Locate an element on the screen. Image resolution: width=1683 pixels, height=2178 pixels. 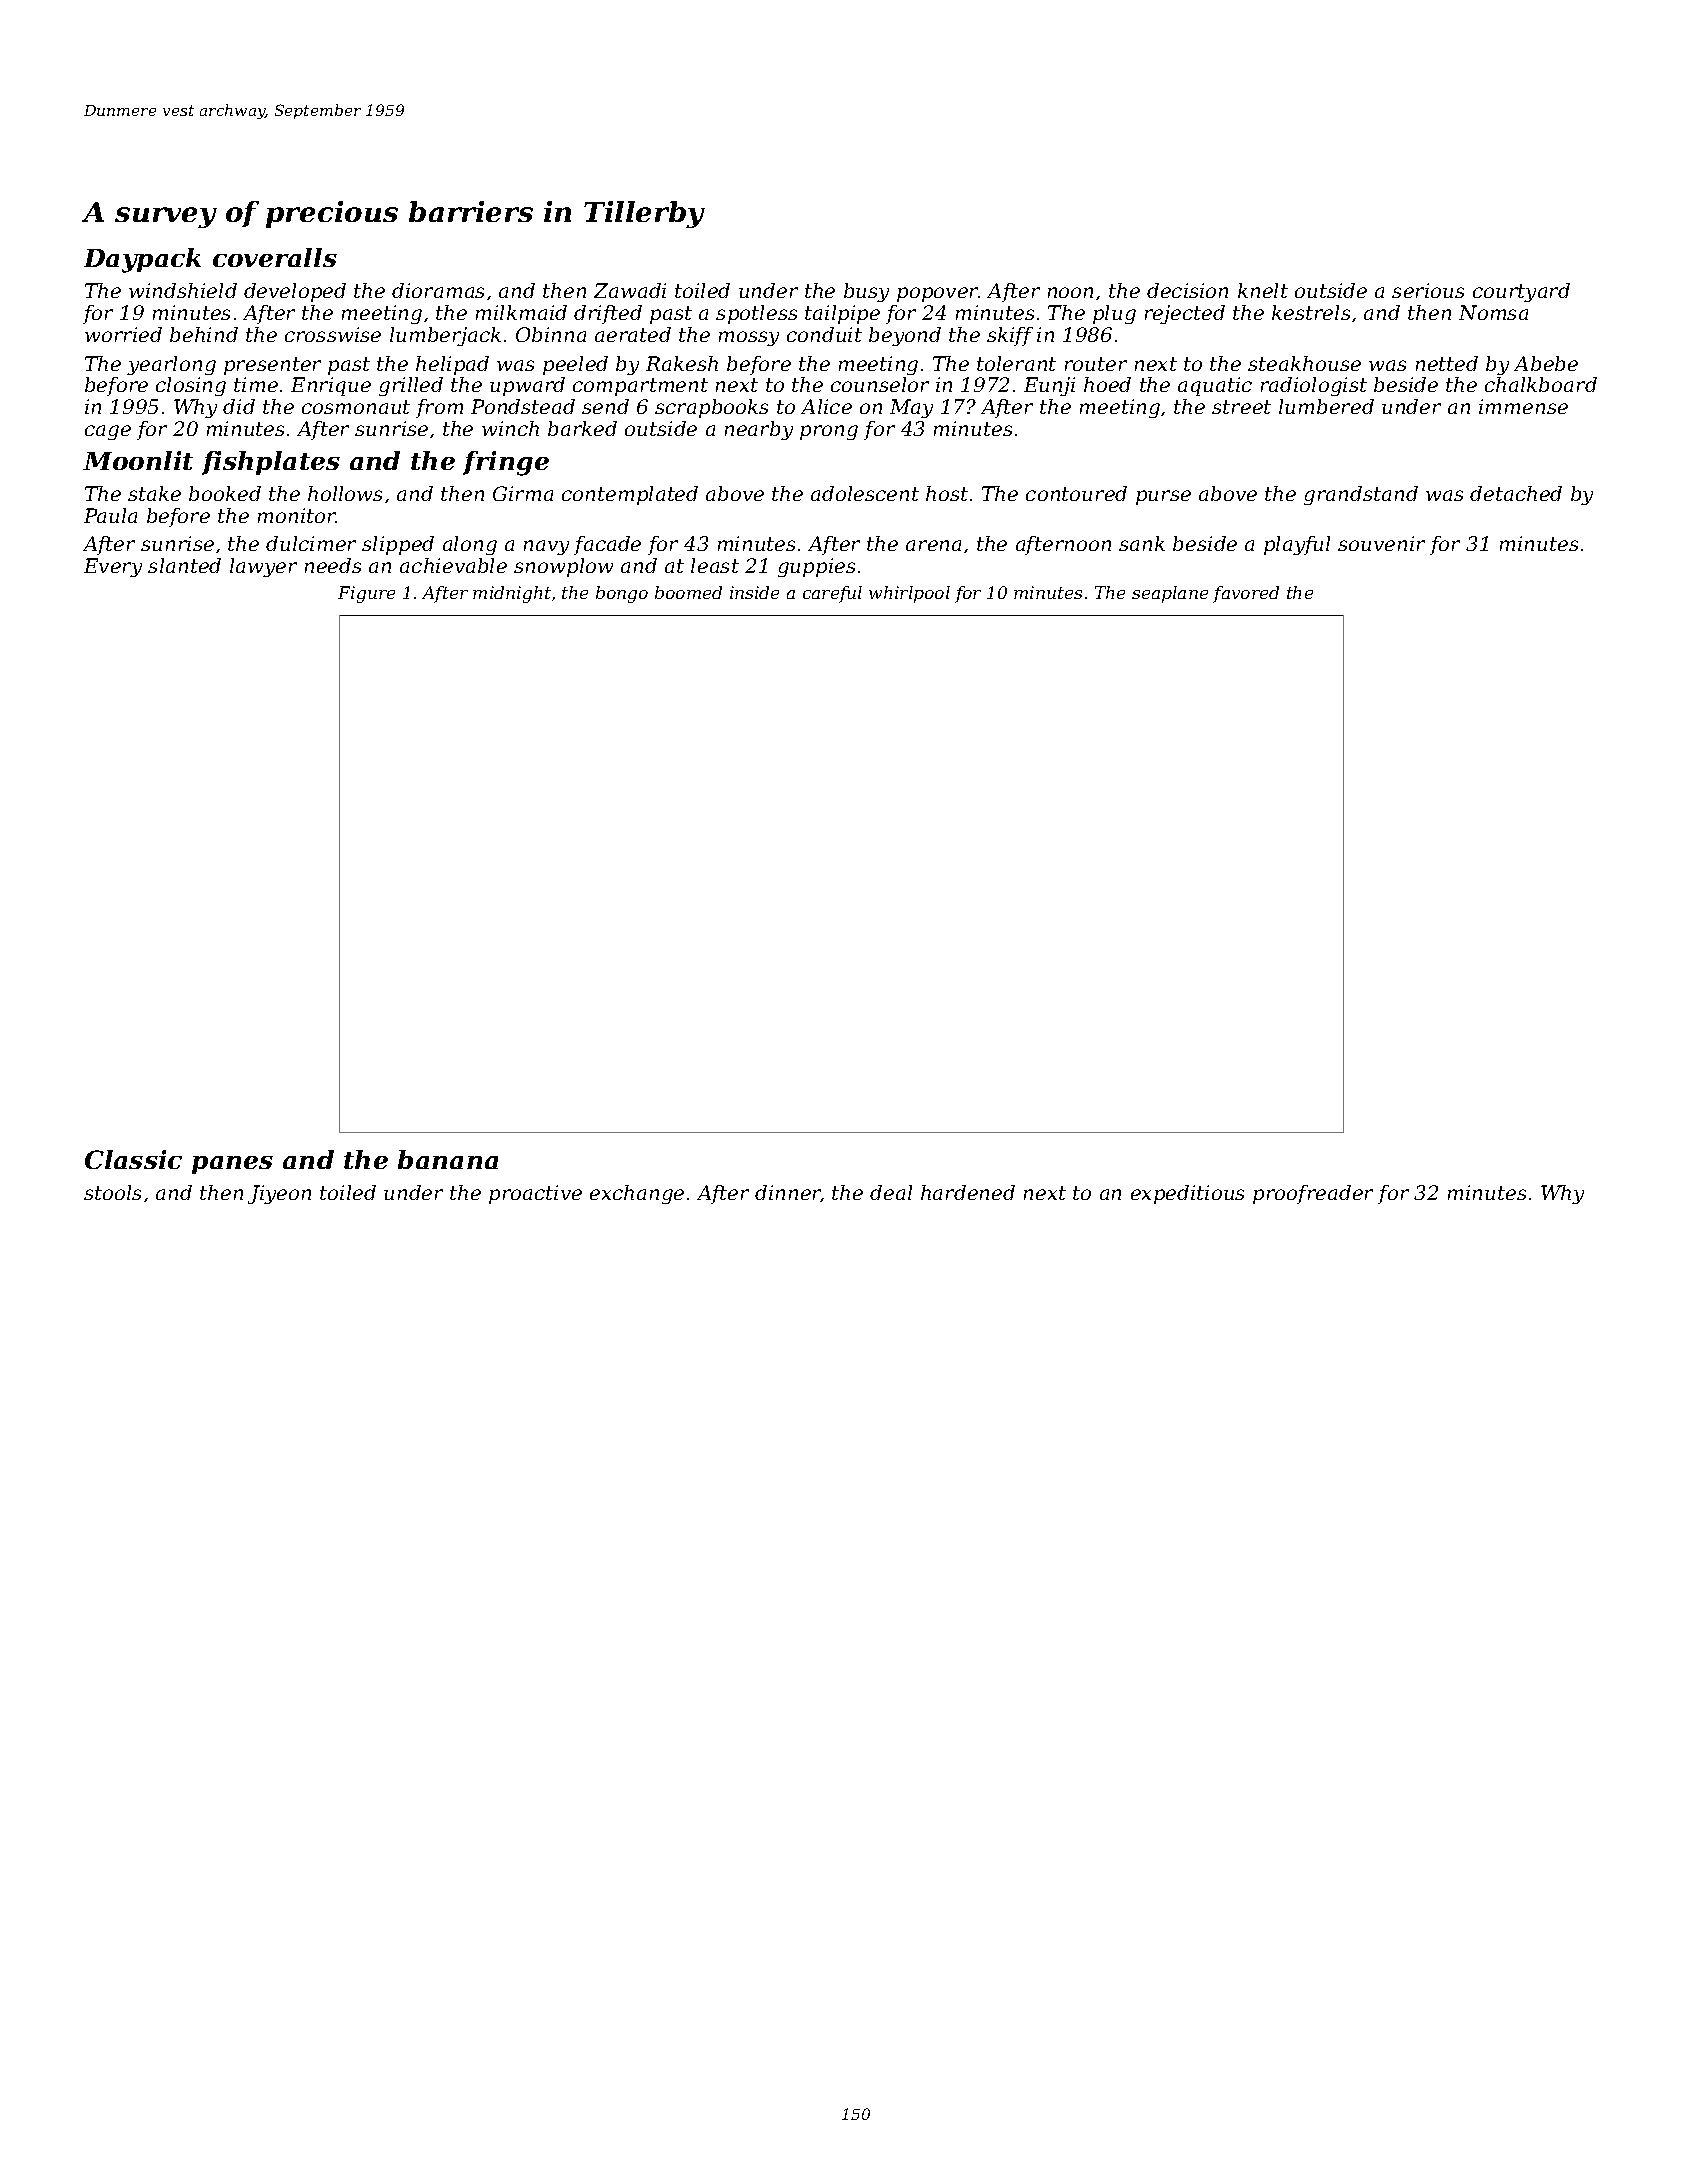
seaplane is located at coordinates (1170, 594).
